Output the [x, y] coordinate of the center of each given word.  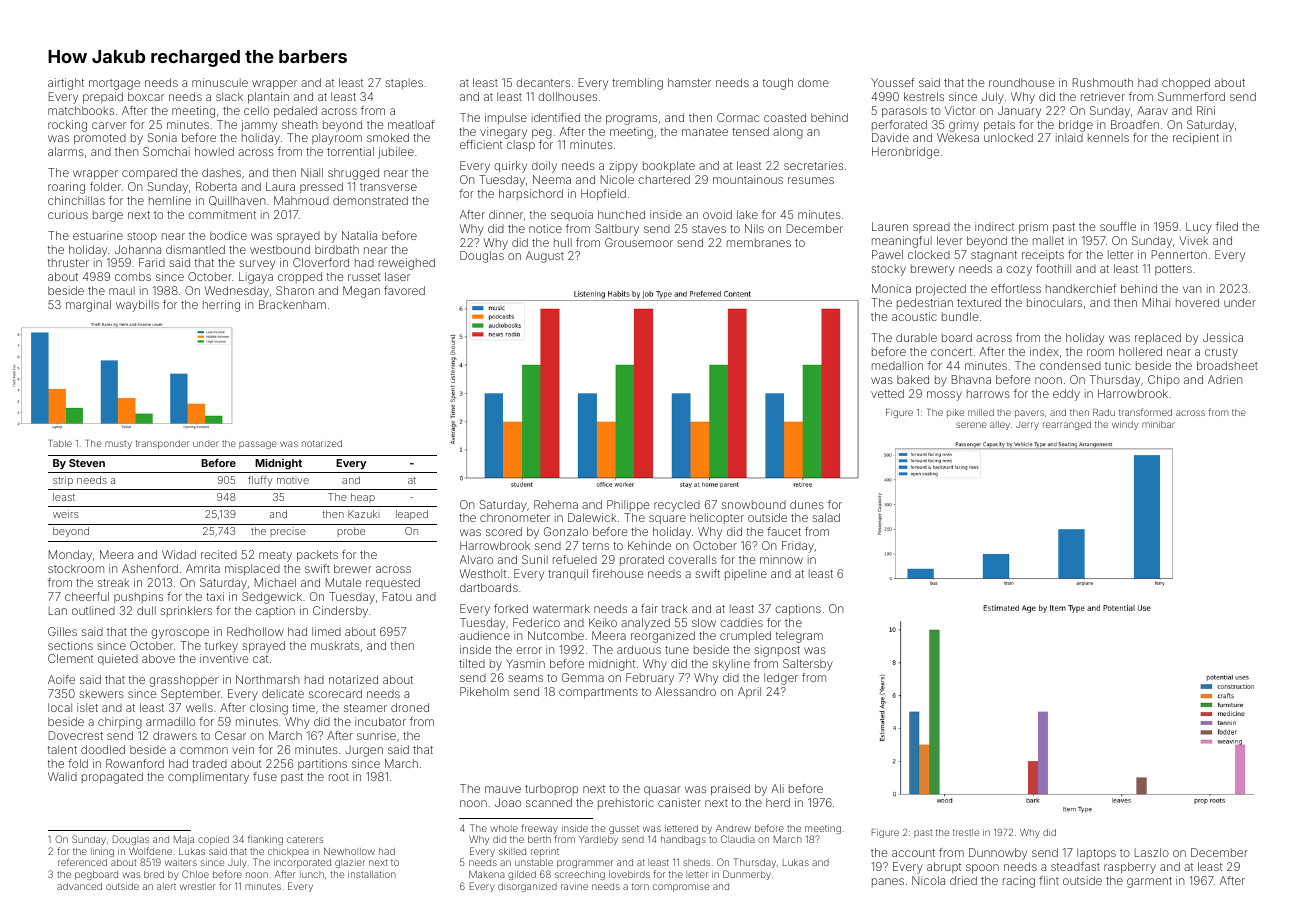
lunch [312, 874]
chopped [1186, 83]
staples [404, 83]
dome [813, 82]
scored [504, 531]
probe [351, 532]
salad [826, 517]
